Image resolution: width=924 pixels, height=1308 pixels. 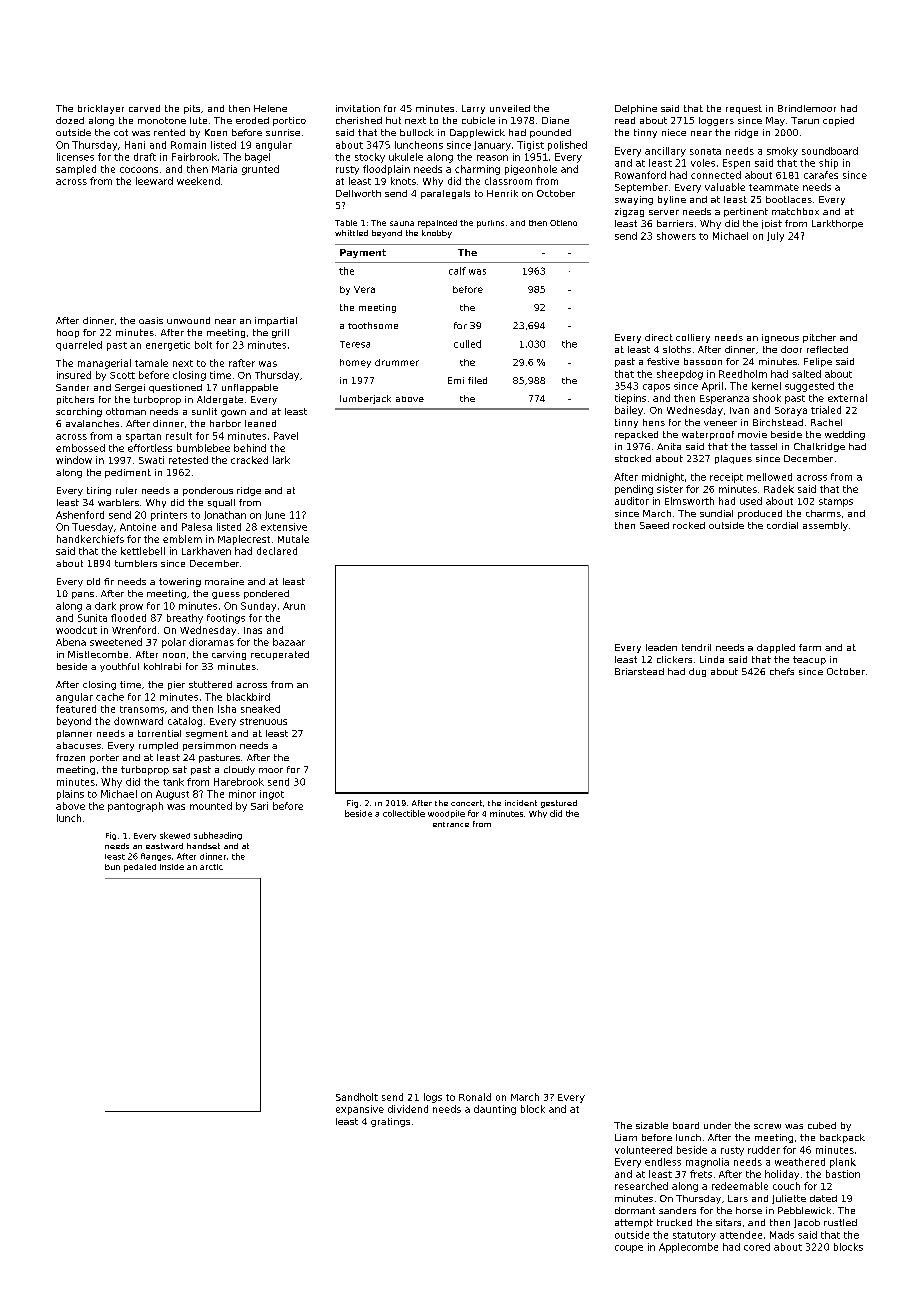 What do you see at coordinates (150, 448) in the screenshot?
I see `effortless` at bounding box center [150, 448].
